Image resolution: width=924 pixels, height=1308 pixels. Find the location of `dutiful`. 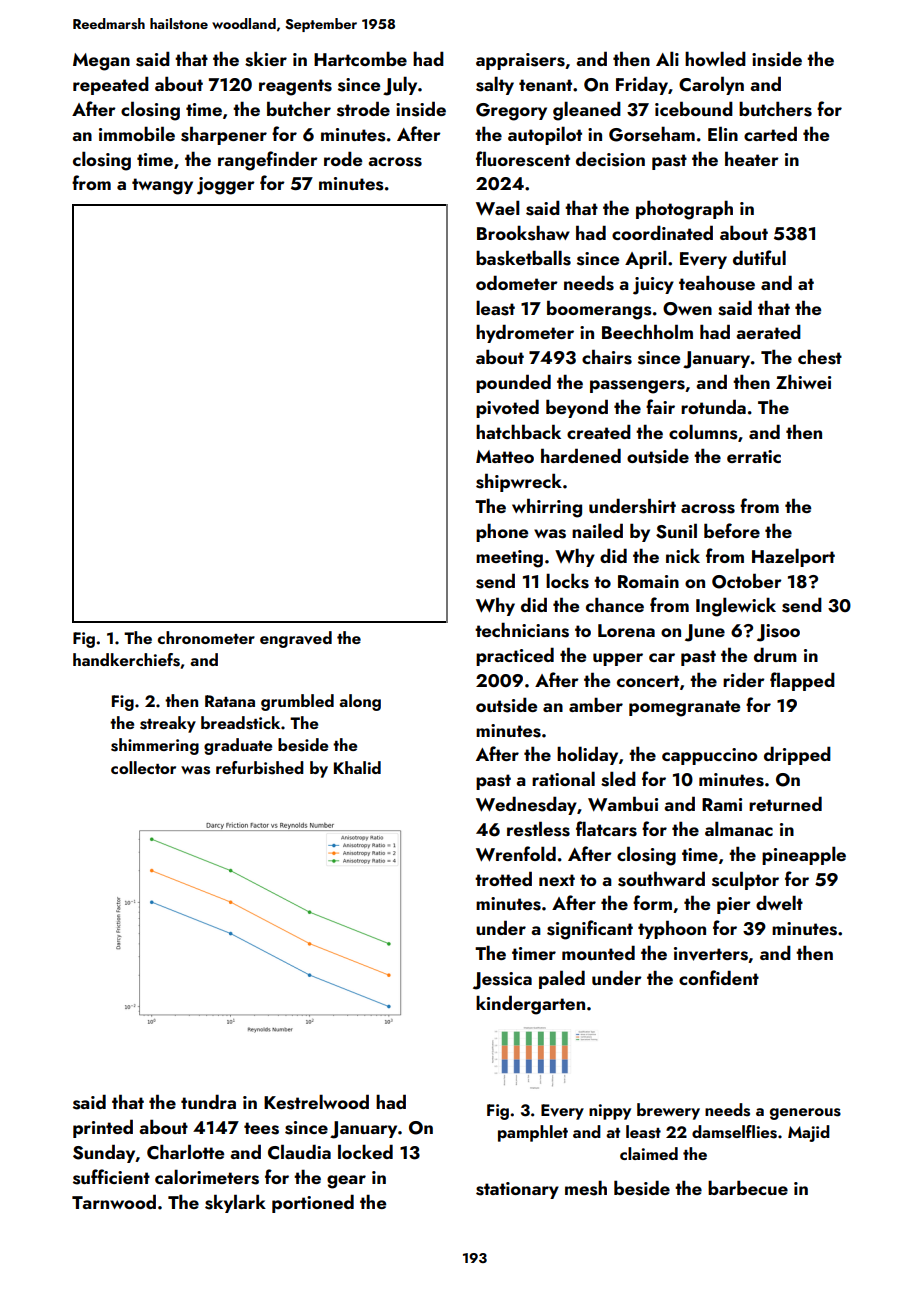

dutiful is located at coordinates (759, 257).
